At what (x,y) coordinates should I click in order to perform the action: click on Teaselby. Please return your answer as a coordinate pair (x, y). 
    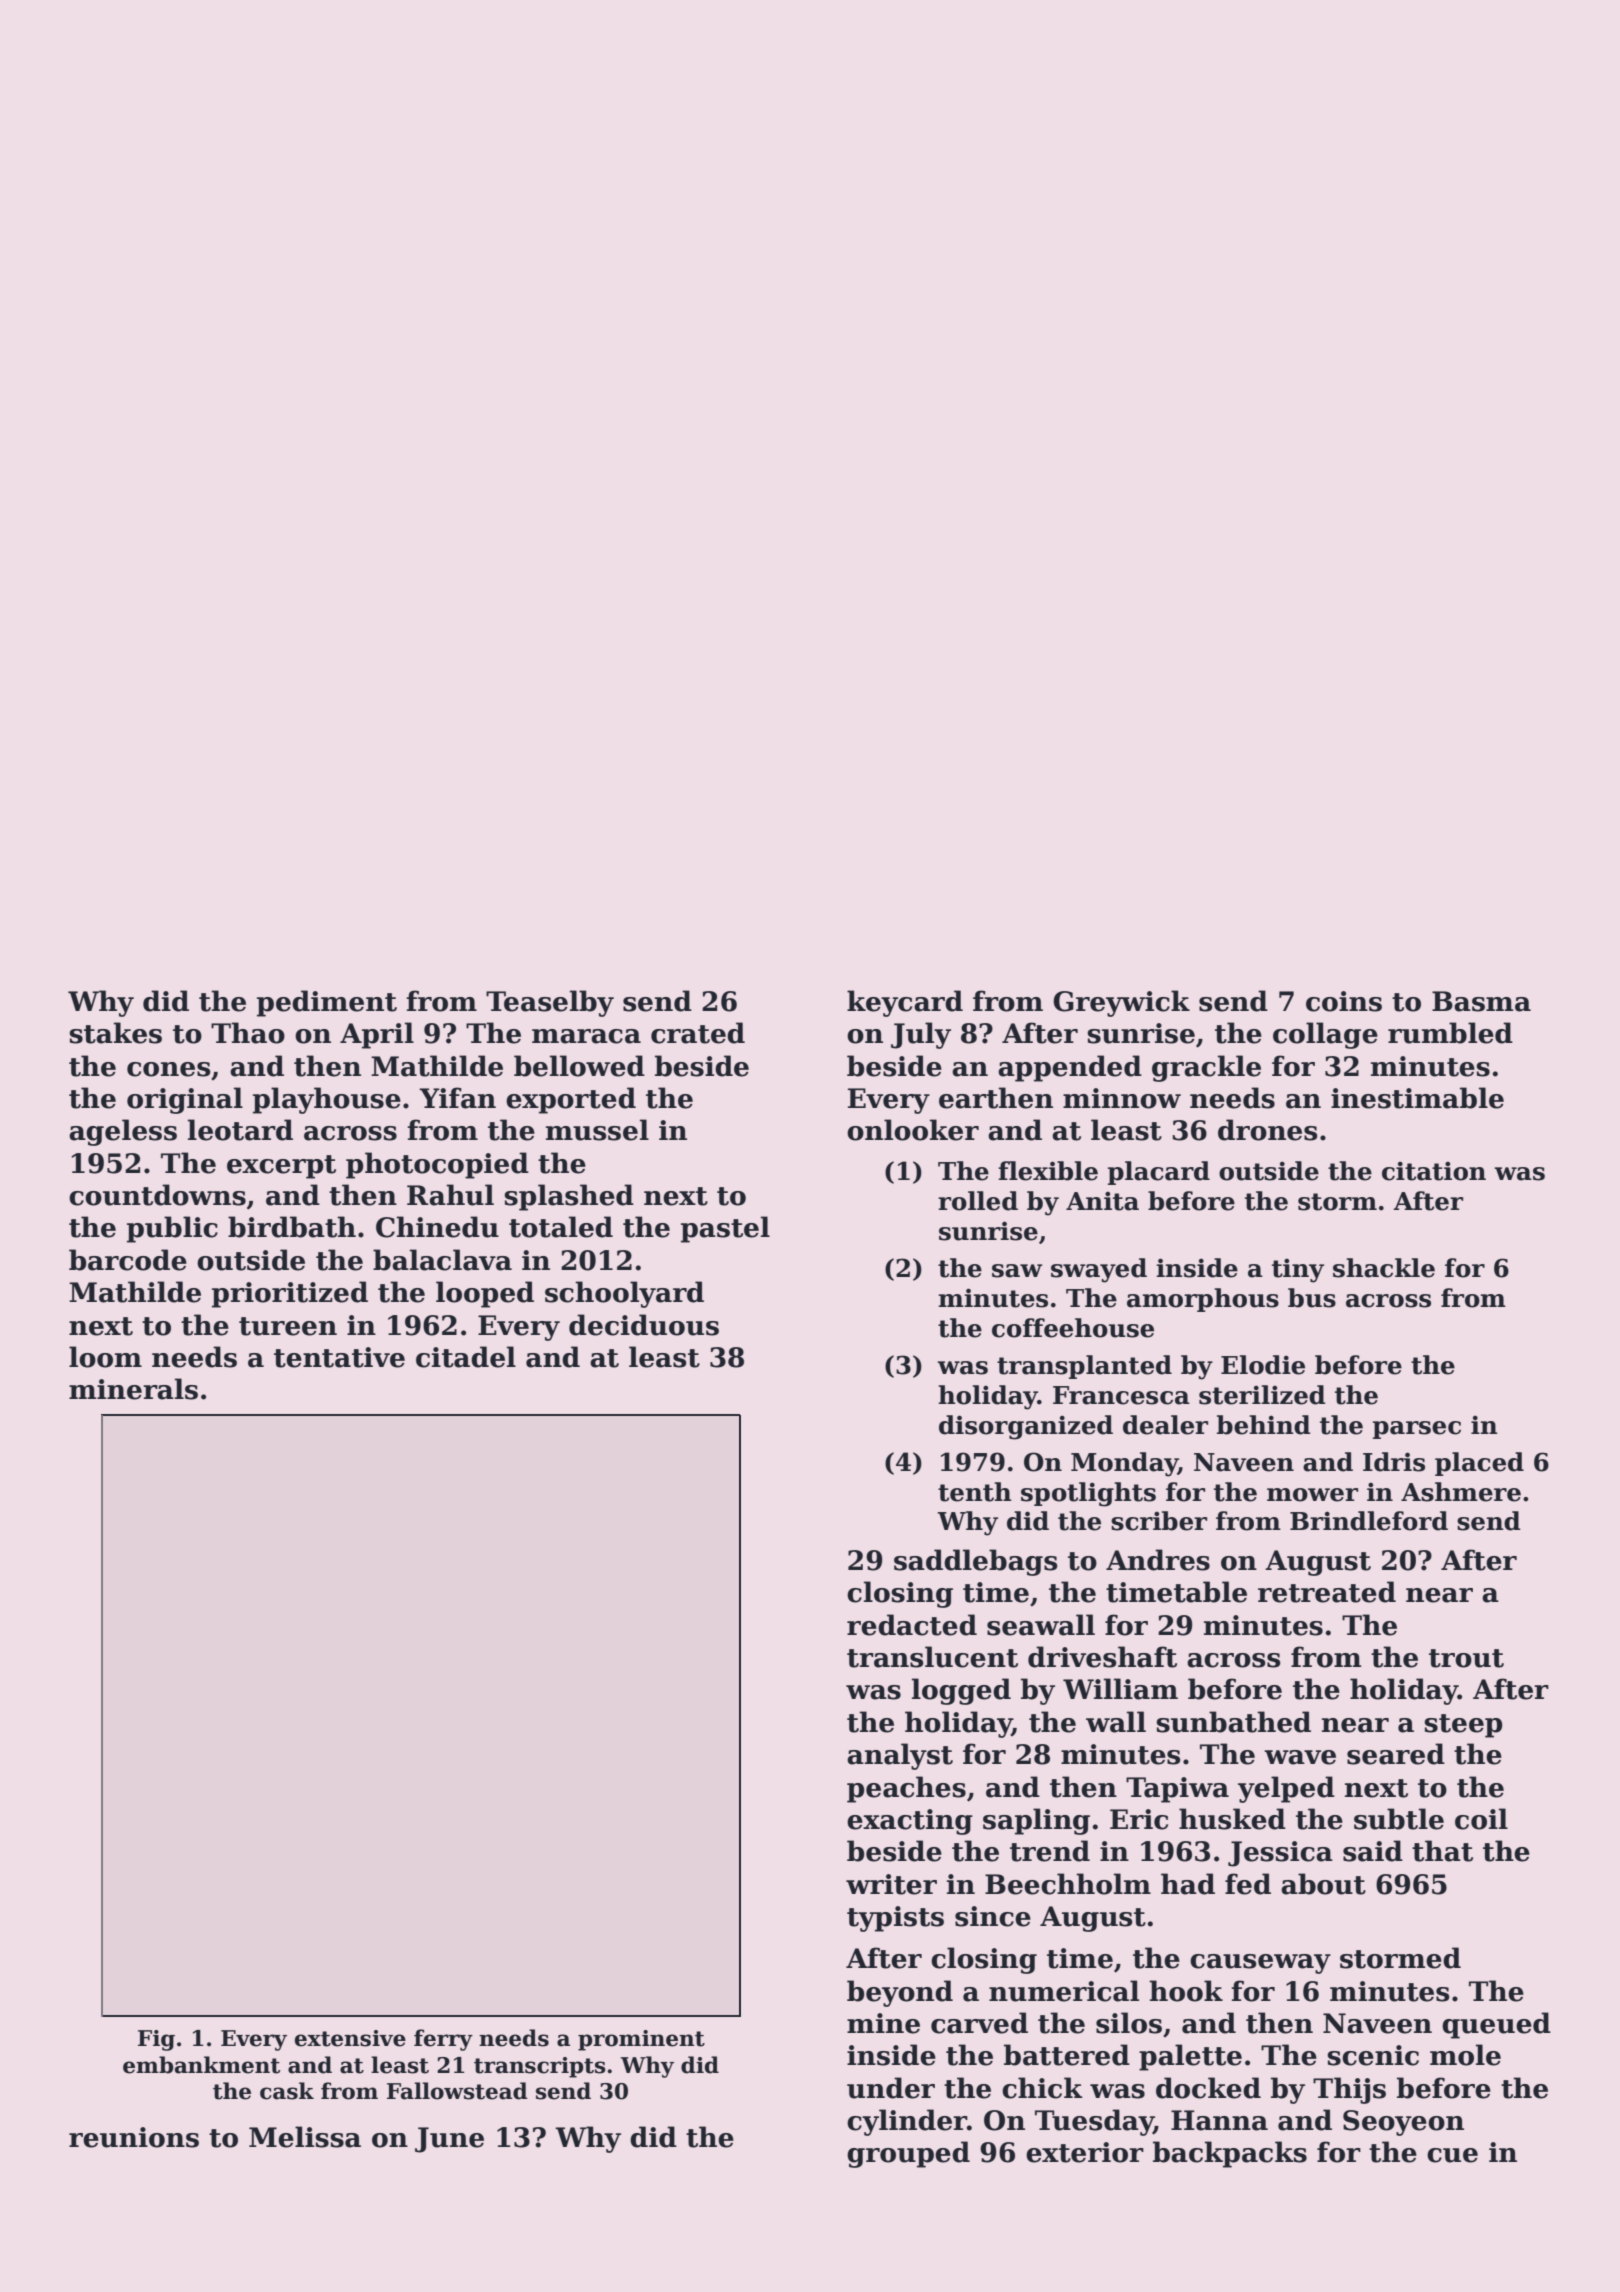
    Looking at the image, I should click on (550, 1003).
